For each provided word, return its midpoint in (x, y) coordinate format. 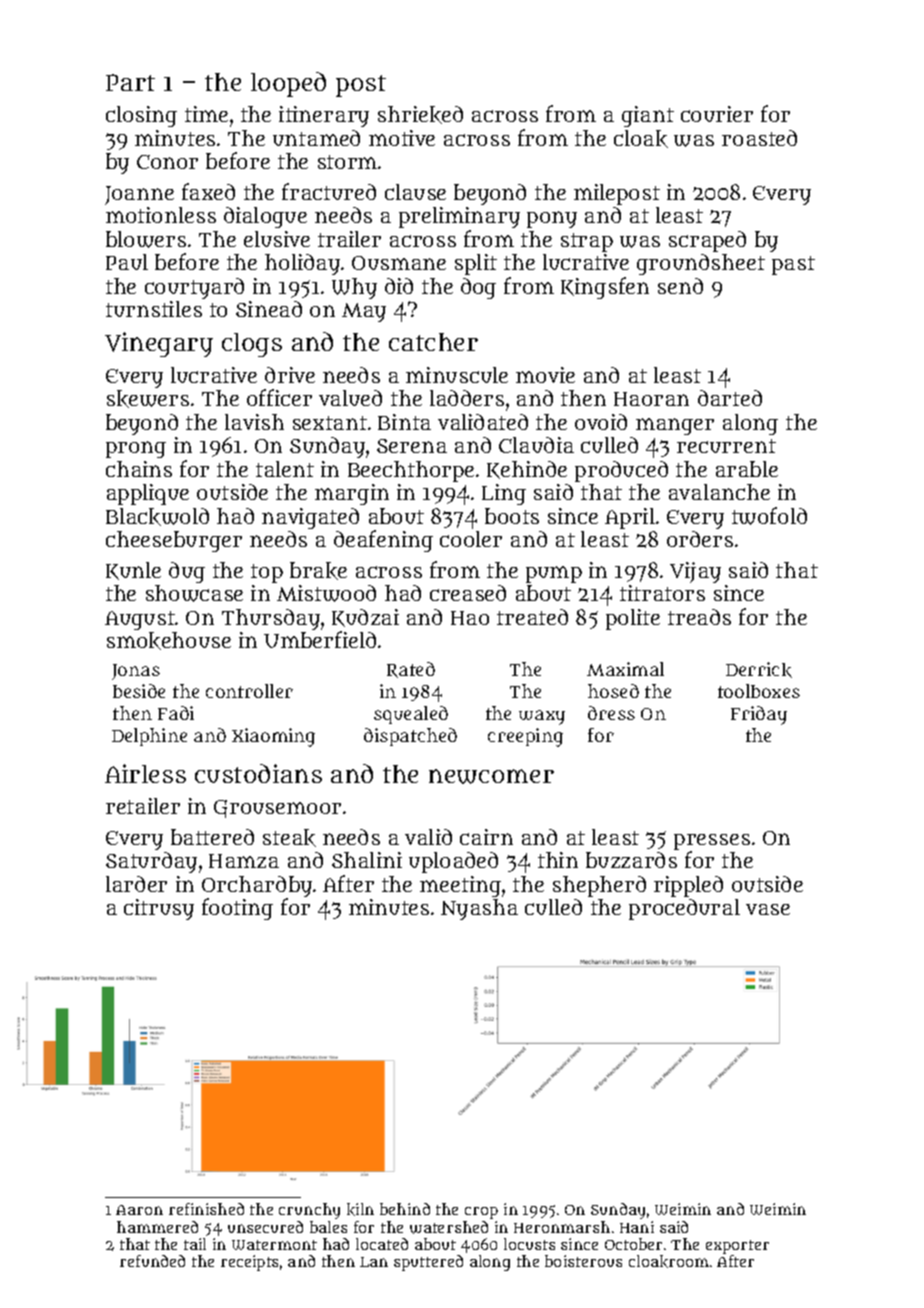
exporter (737, 1247)
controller (249, 691)
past (793, 265)
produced (621, 471)
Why (354, 288)
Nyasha (479, 909)
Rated (411, 670)
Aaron (139, 1210)
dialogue (265, 217)
